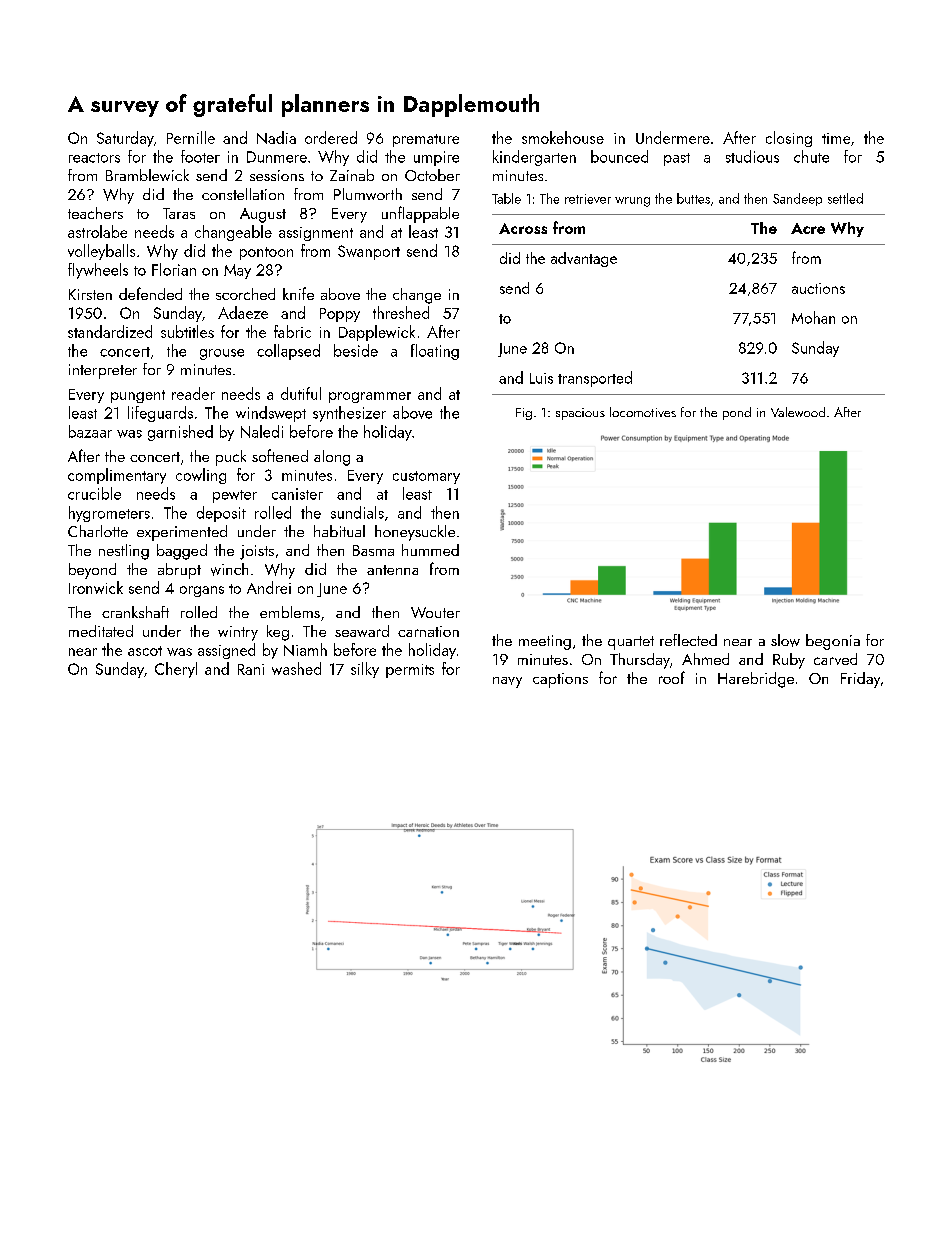 The height and width of the image is (1233, 952). What do you see at coordinates (789, 139) in the image?
I see `closing` at bounding box center [789, 139].
